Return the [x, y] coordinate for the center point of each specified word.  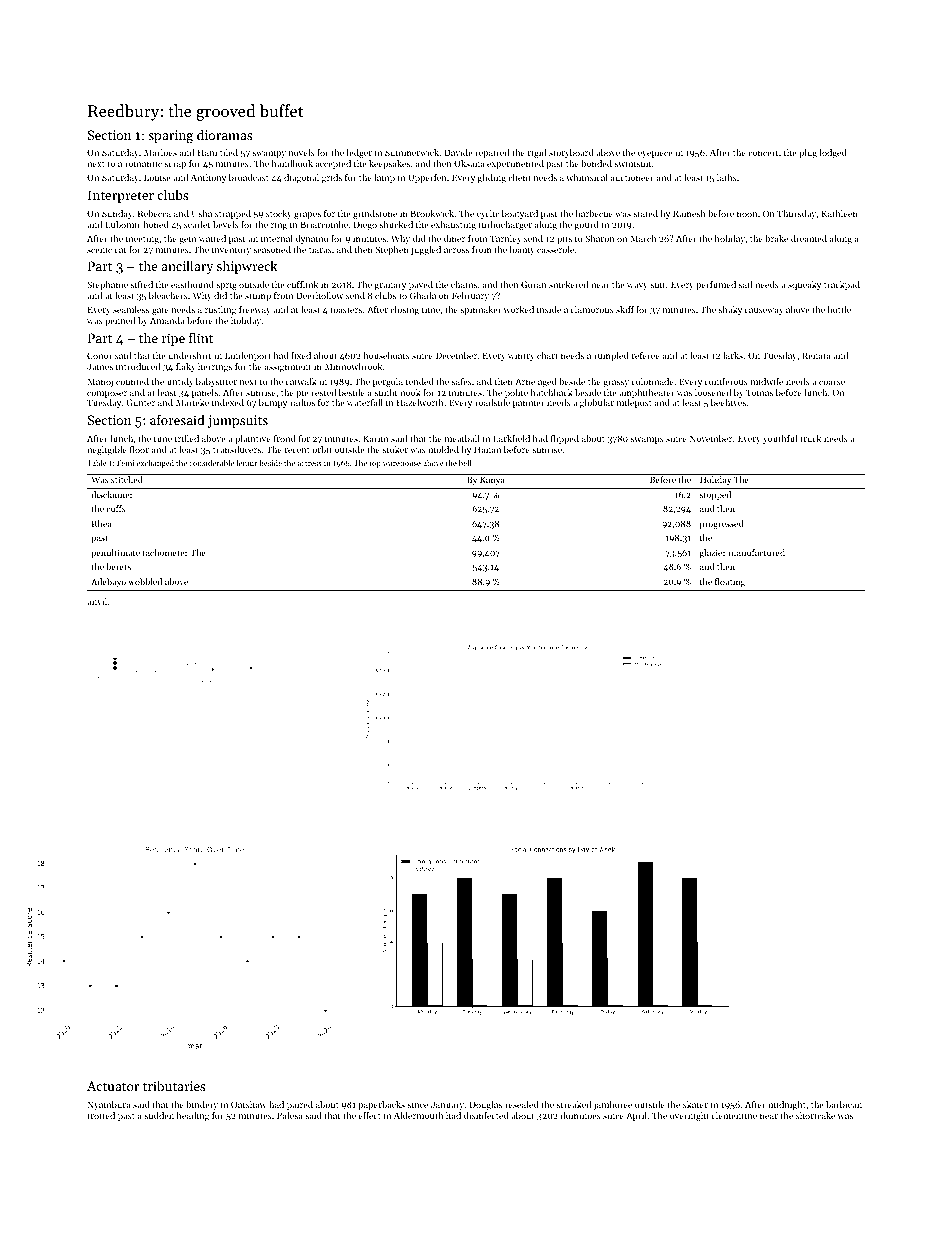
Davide [458, 152]
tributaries [174, 1085]
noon [747, 214]
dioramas [225, 134]
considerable [211, 463]
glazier [713, 553]
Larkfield [511, 438]
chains [464, 284]
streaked [574, 1104]
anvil [97, 601]
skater [695, 1104]
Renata [816, 355]
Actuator [113, 1086]
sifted [142, 284]
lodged [833, 153]
